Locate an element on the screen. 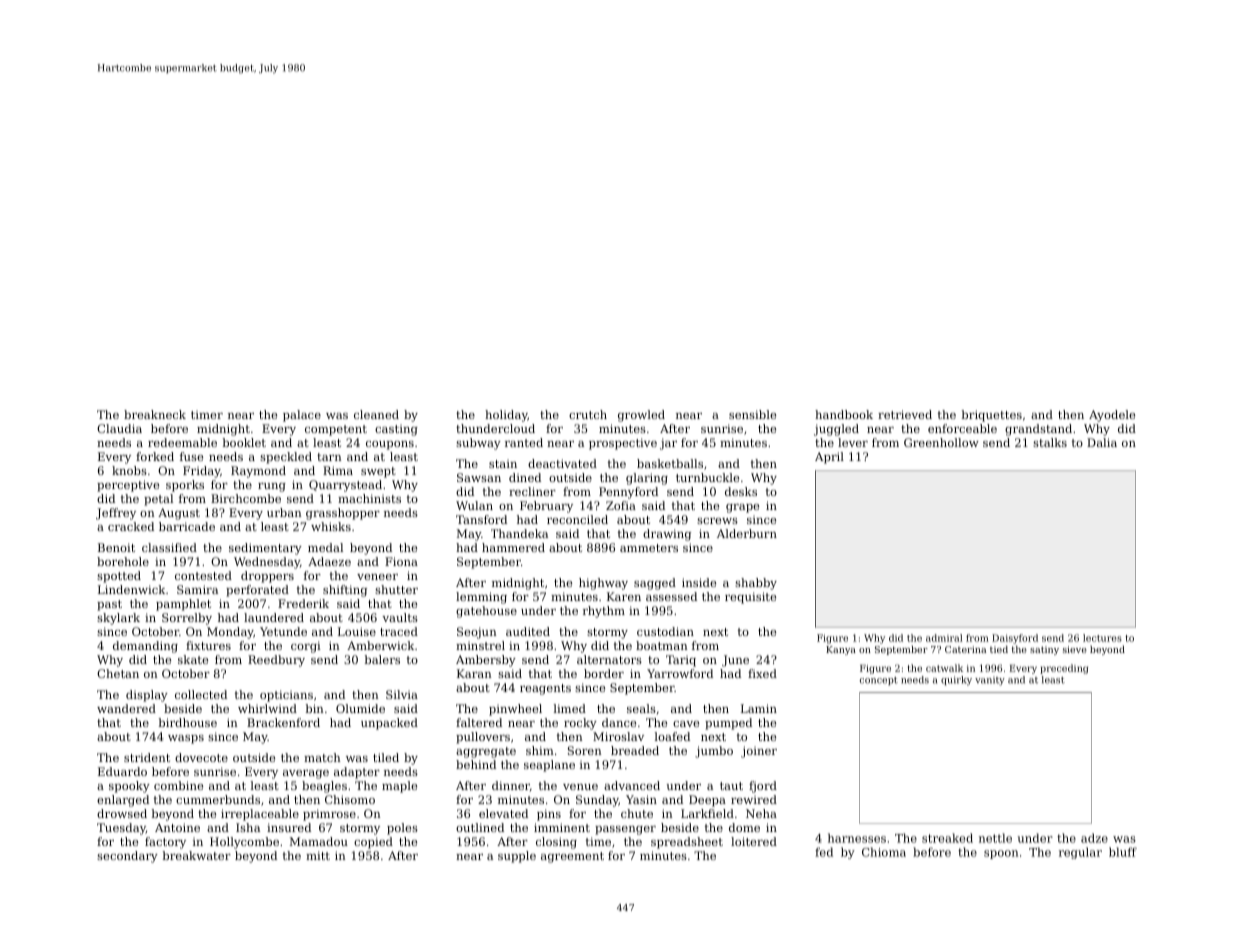 The width and height of the screenshot is (1233, 952). cleaned is located at coordinates (376, 414).
